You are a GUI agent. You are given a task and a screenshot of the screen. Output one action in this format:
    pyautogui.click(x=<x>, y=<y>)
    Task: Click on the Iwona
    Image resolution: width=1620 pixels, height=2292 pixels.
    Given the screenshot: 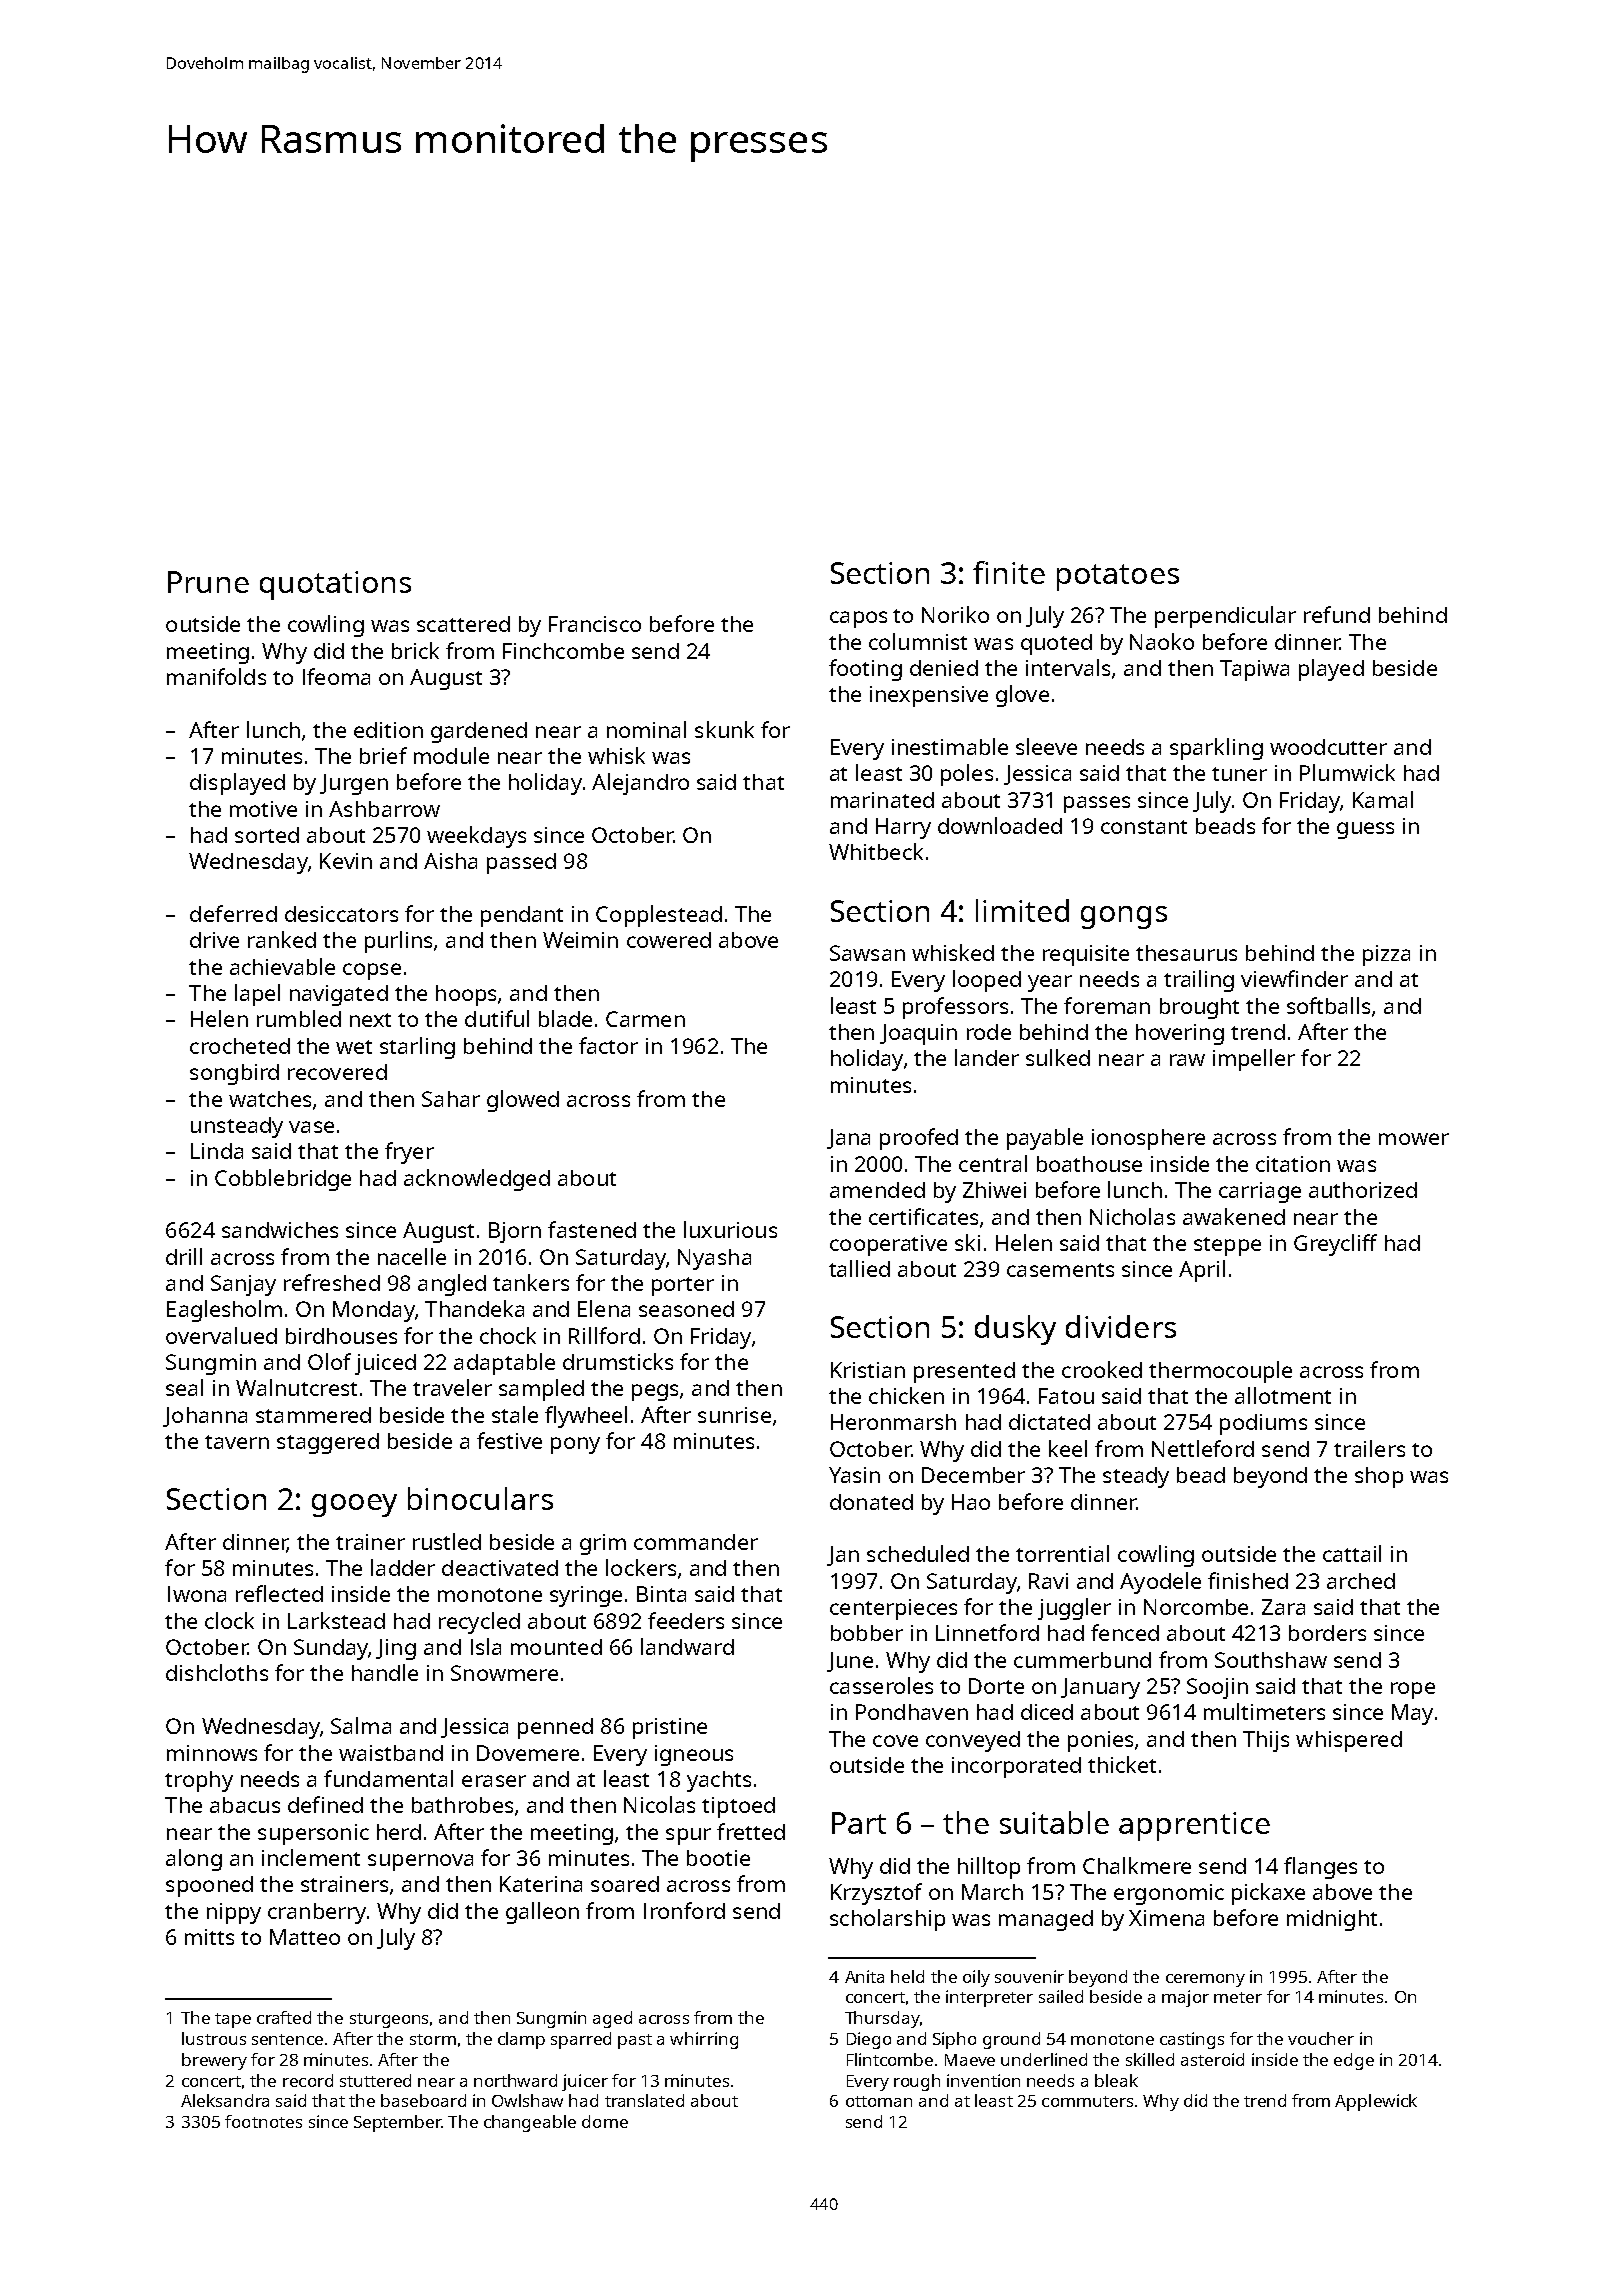 What is the action you would take?
    pyautogui.click(x=197, y=1594)
